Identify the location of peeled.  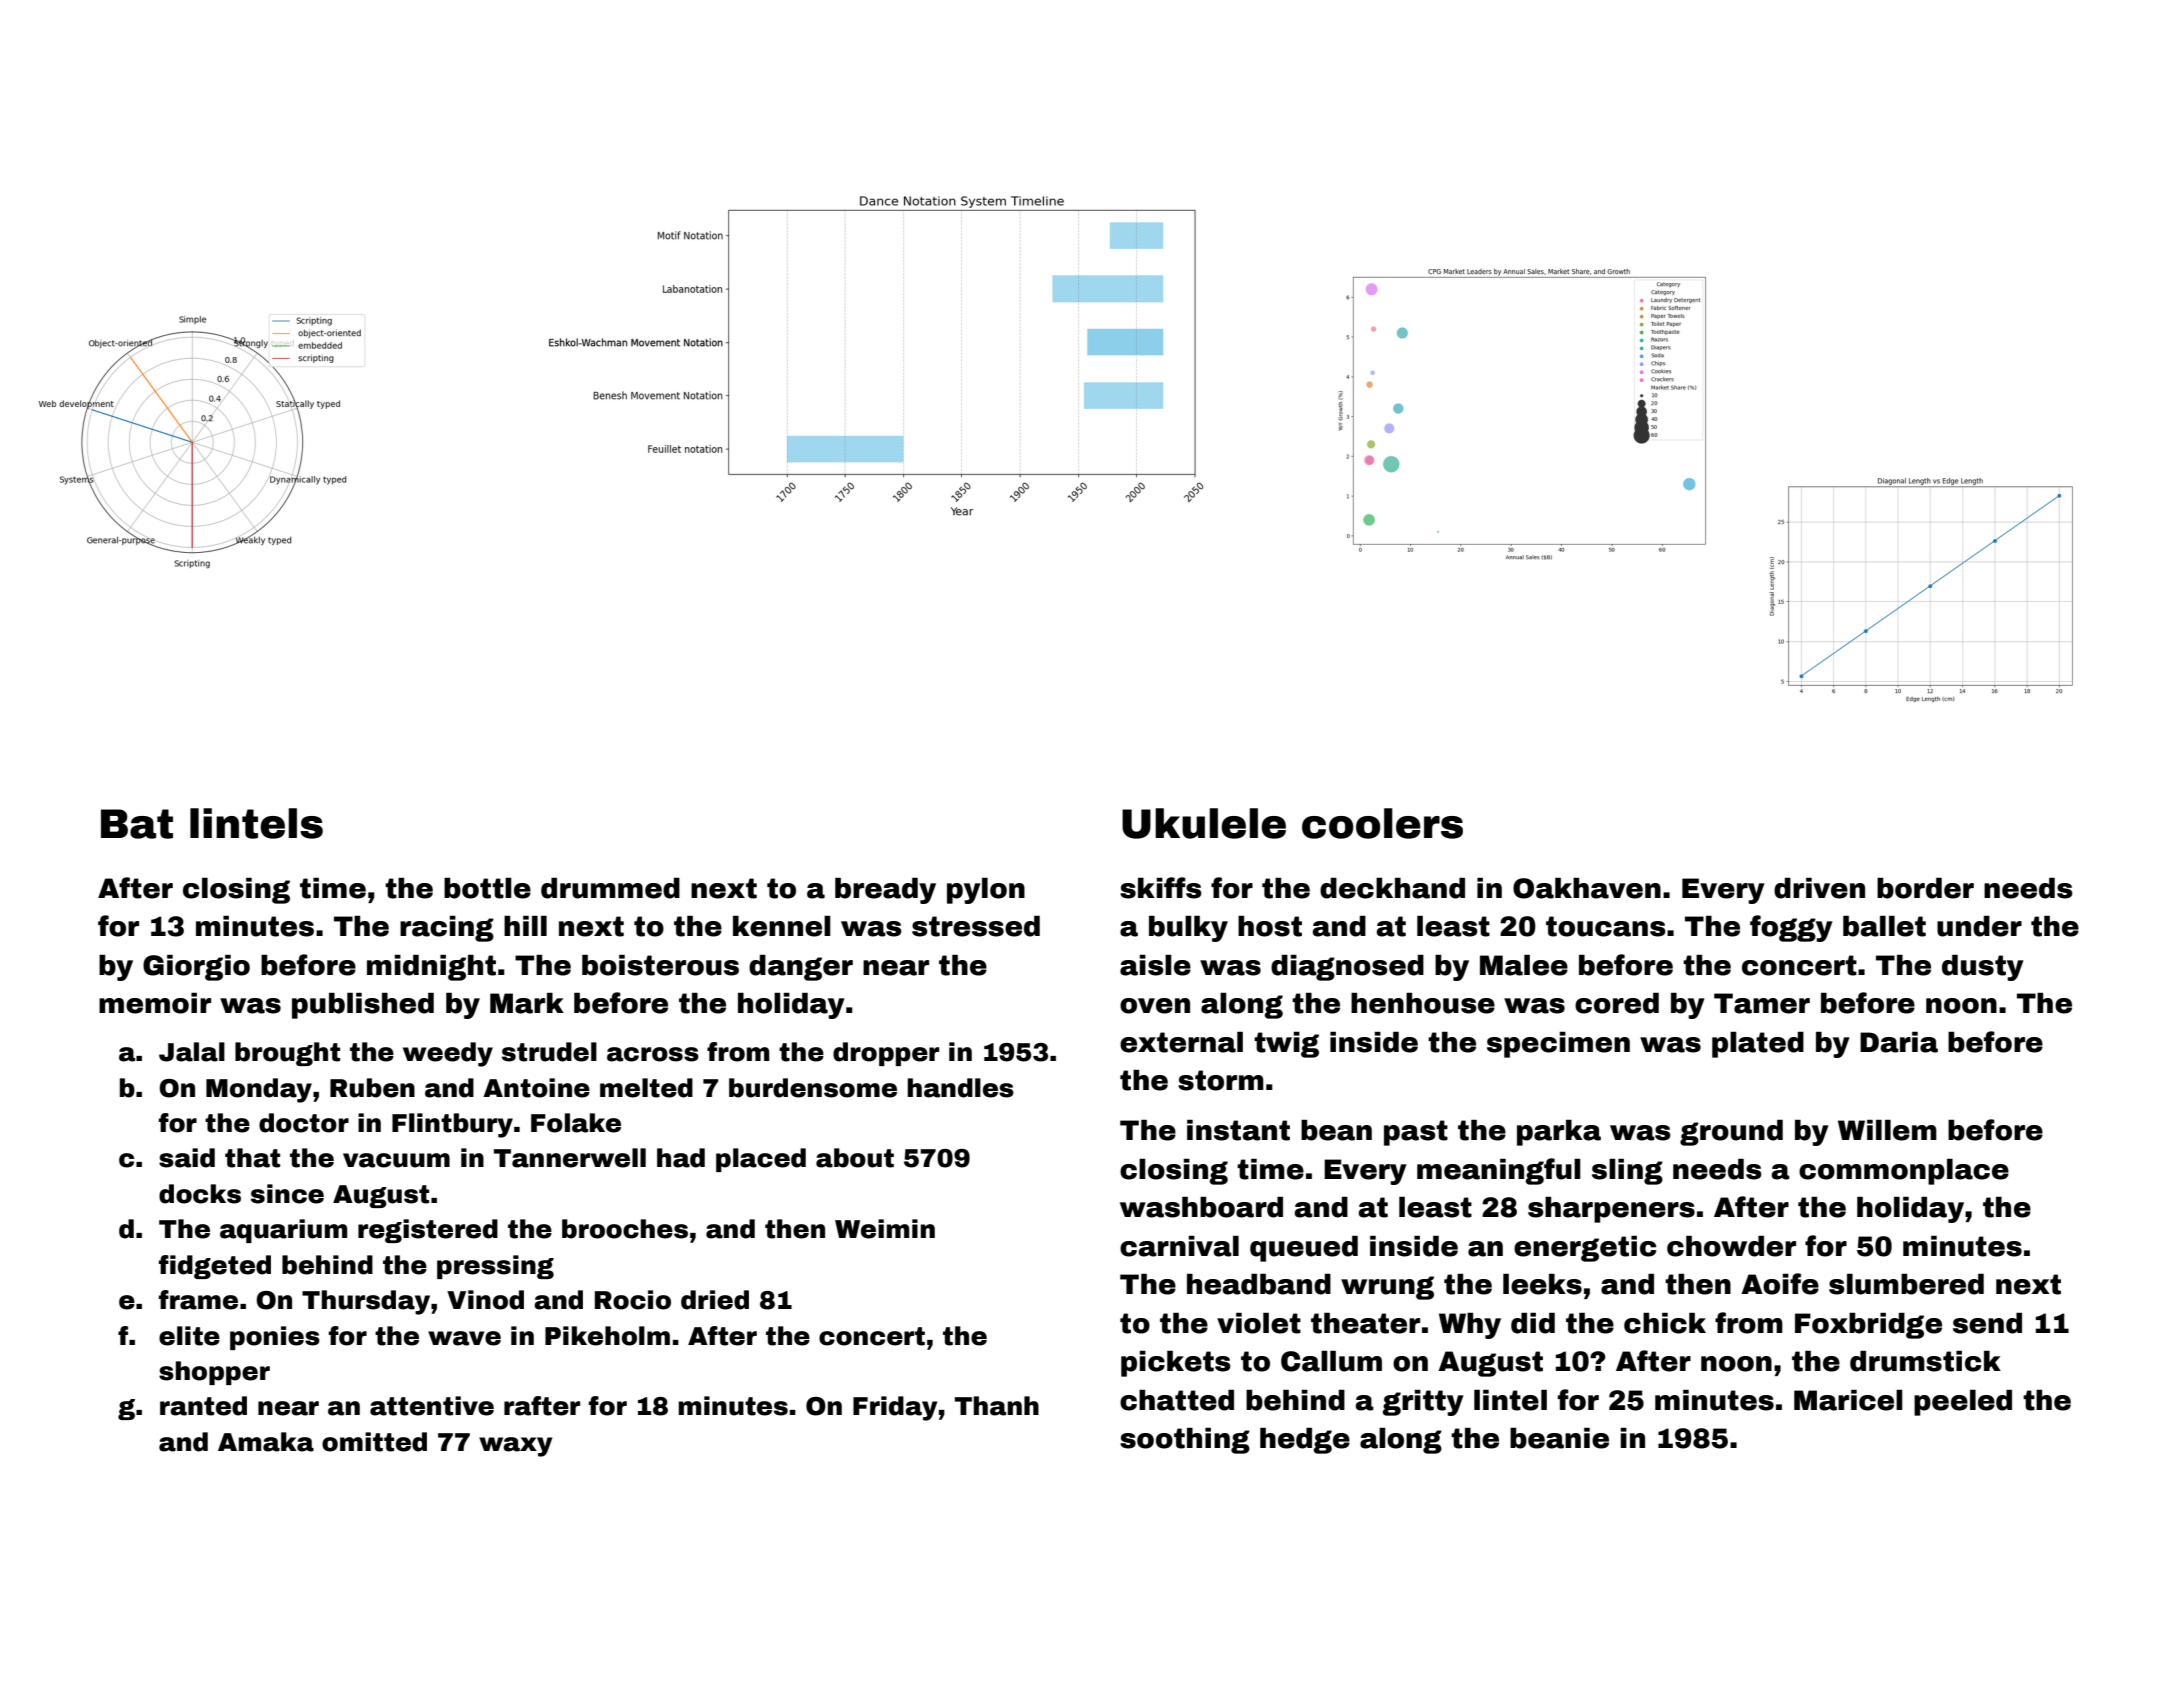
(1963, 1403).
